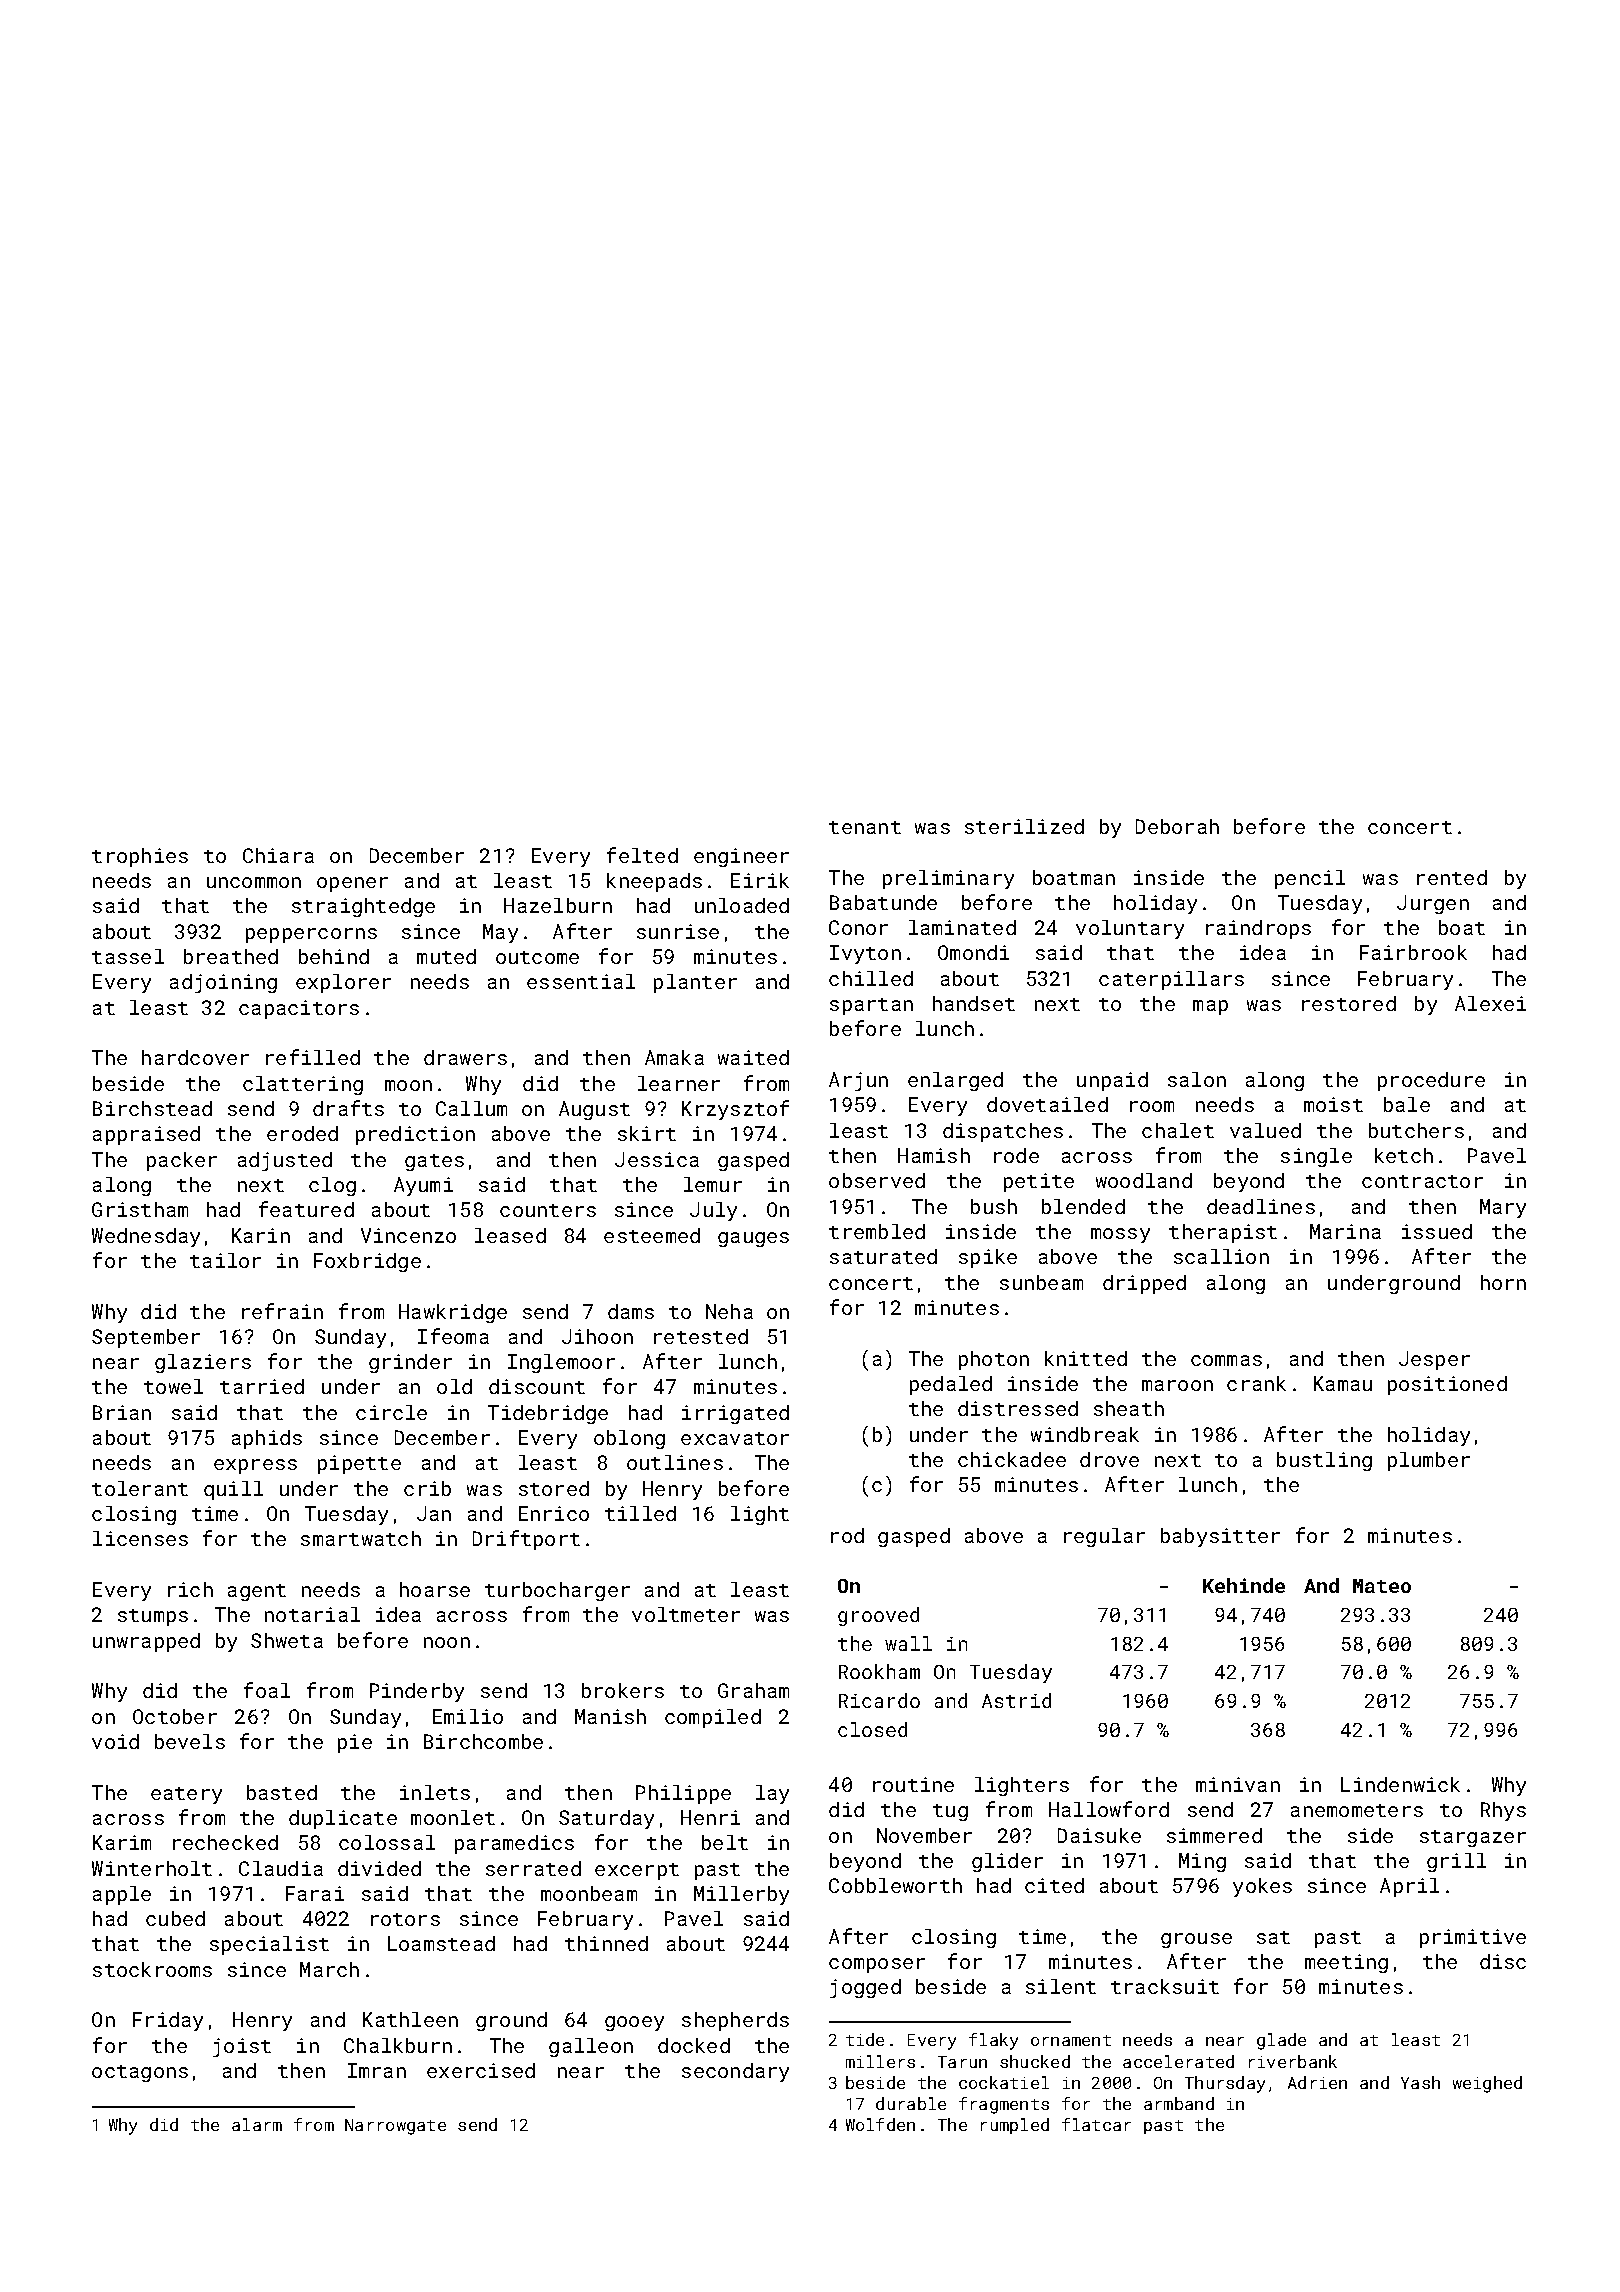 This screenshot has height=2292, width=1620. I want to click on Deborah, so click(1177, 826).
